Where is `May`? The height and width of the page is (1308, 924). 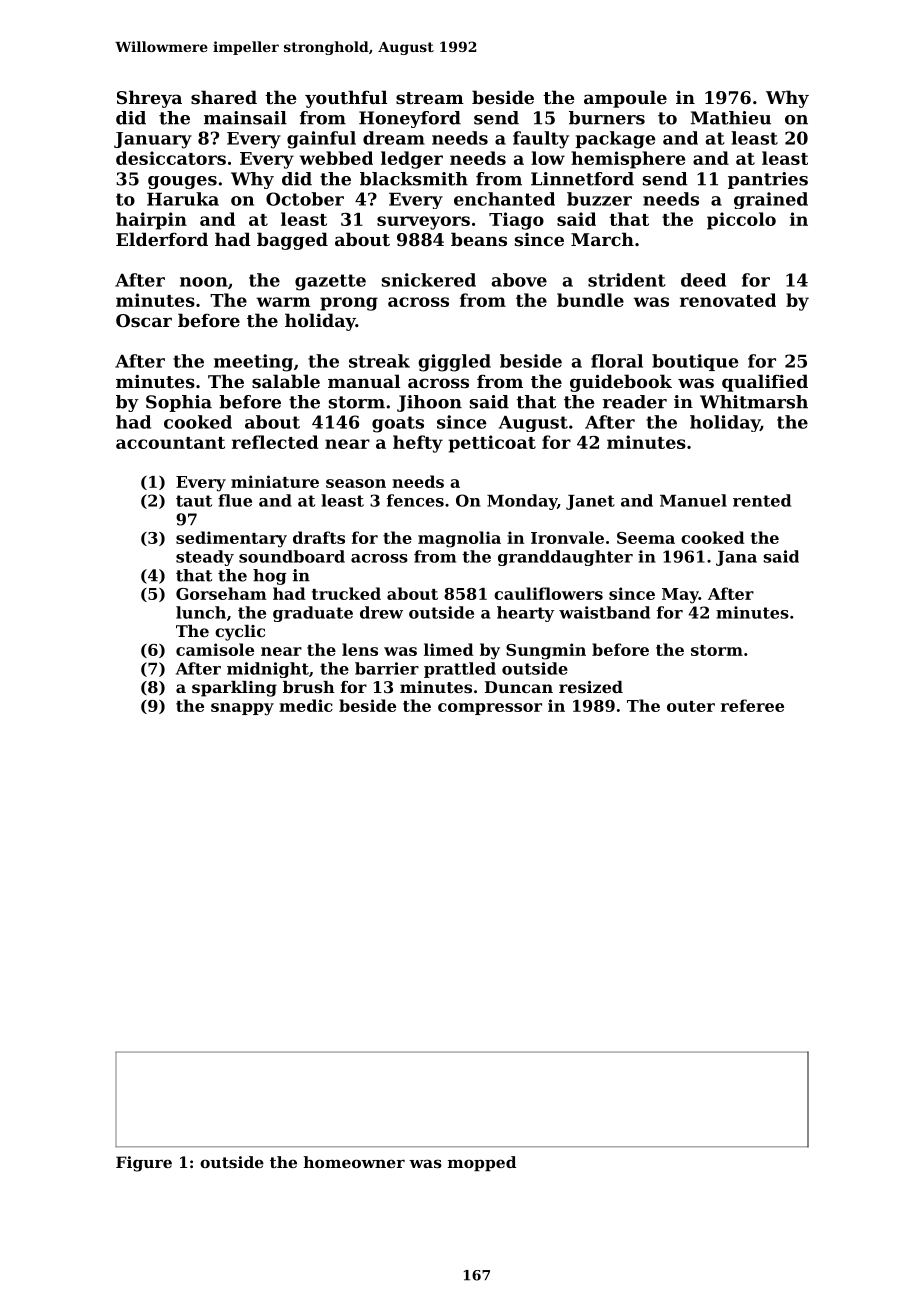
May is located at coordinates (680, 596).
